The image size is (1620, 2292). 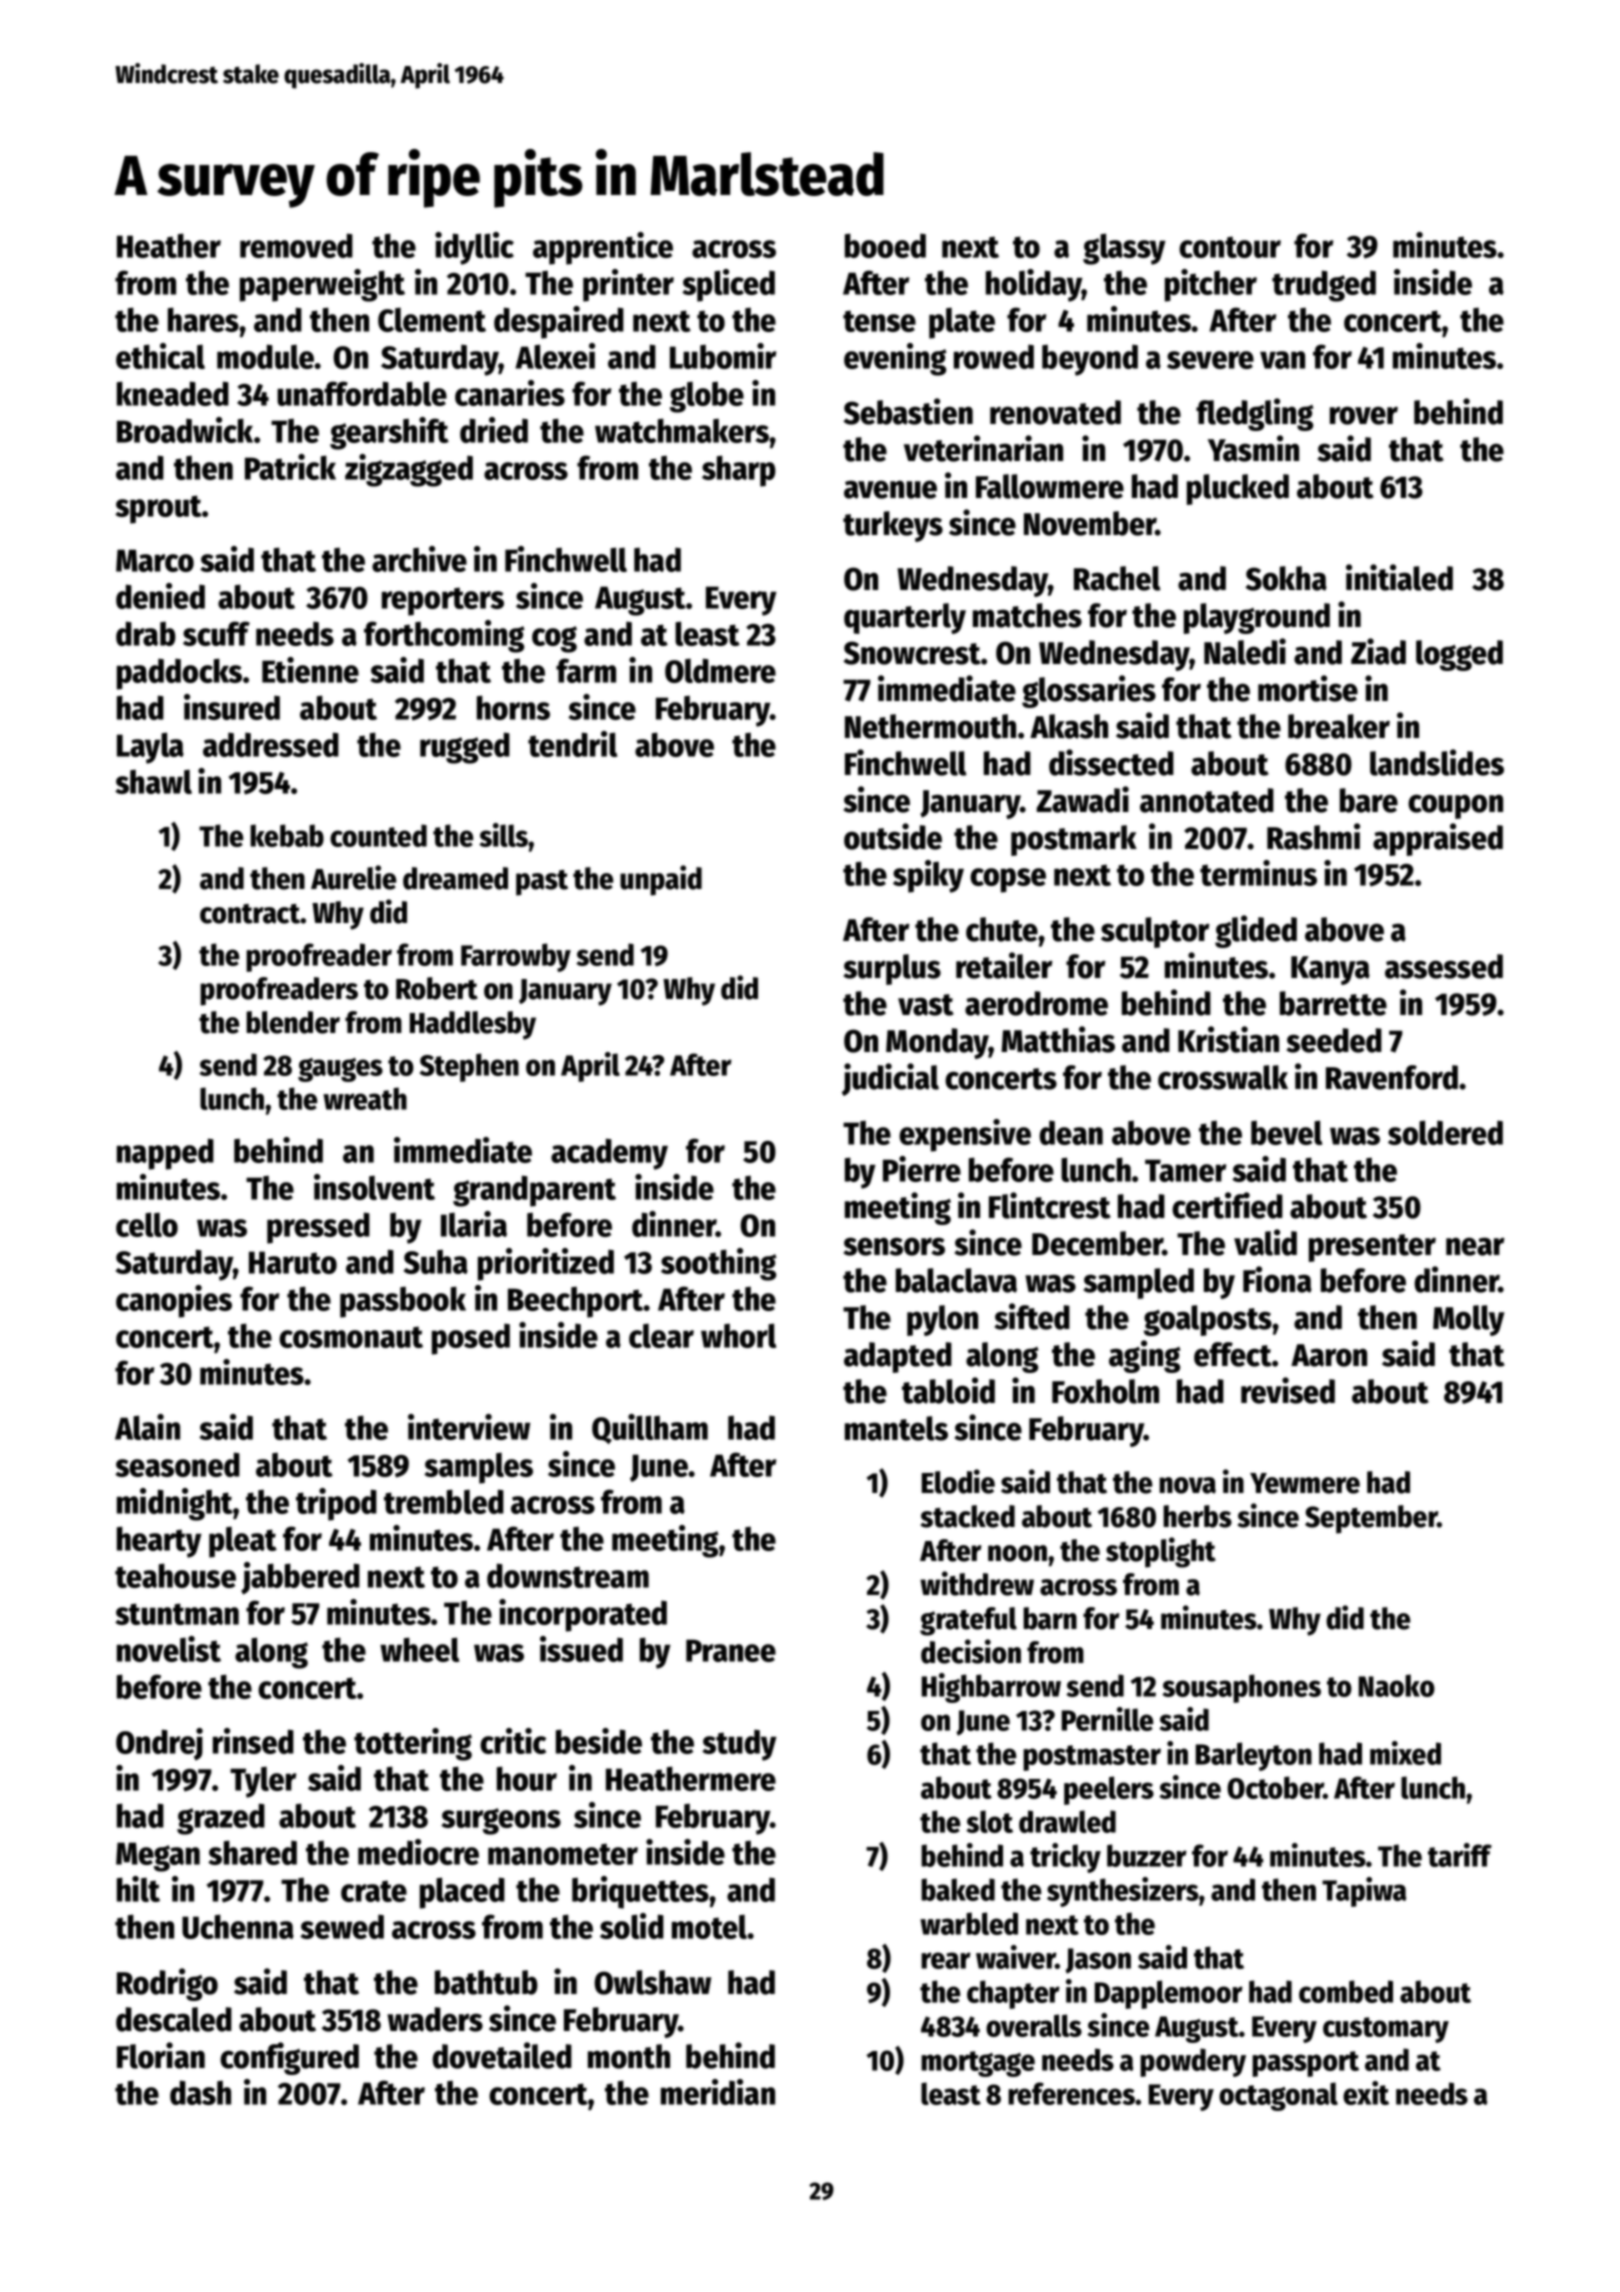 I want to click on contour, so click(x=1230, y=247).
